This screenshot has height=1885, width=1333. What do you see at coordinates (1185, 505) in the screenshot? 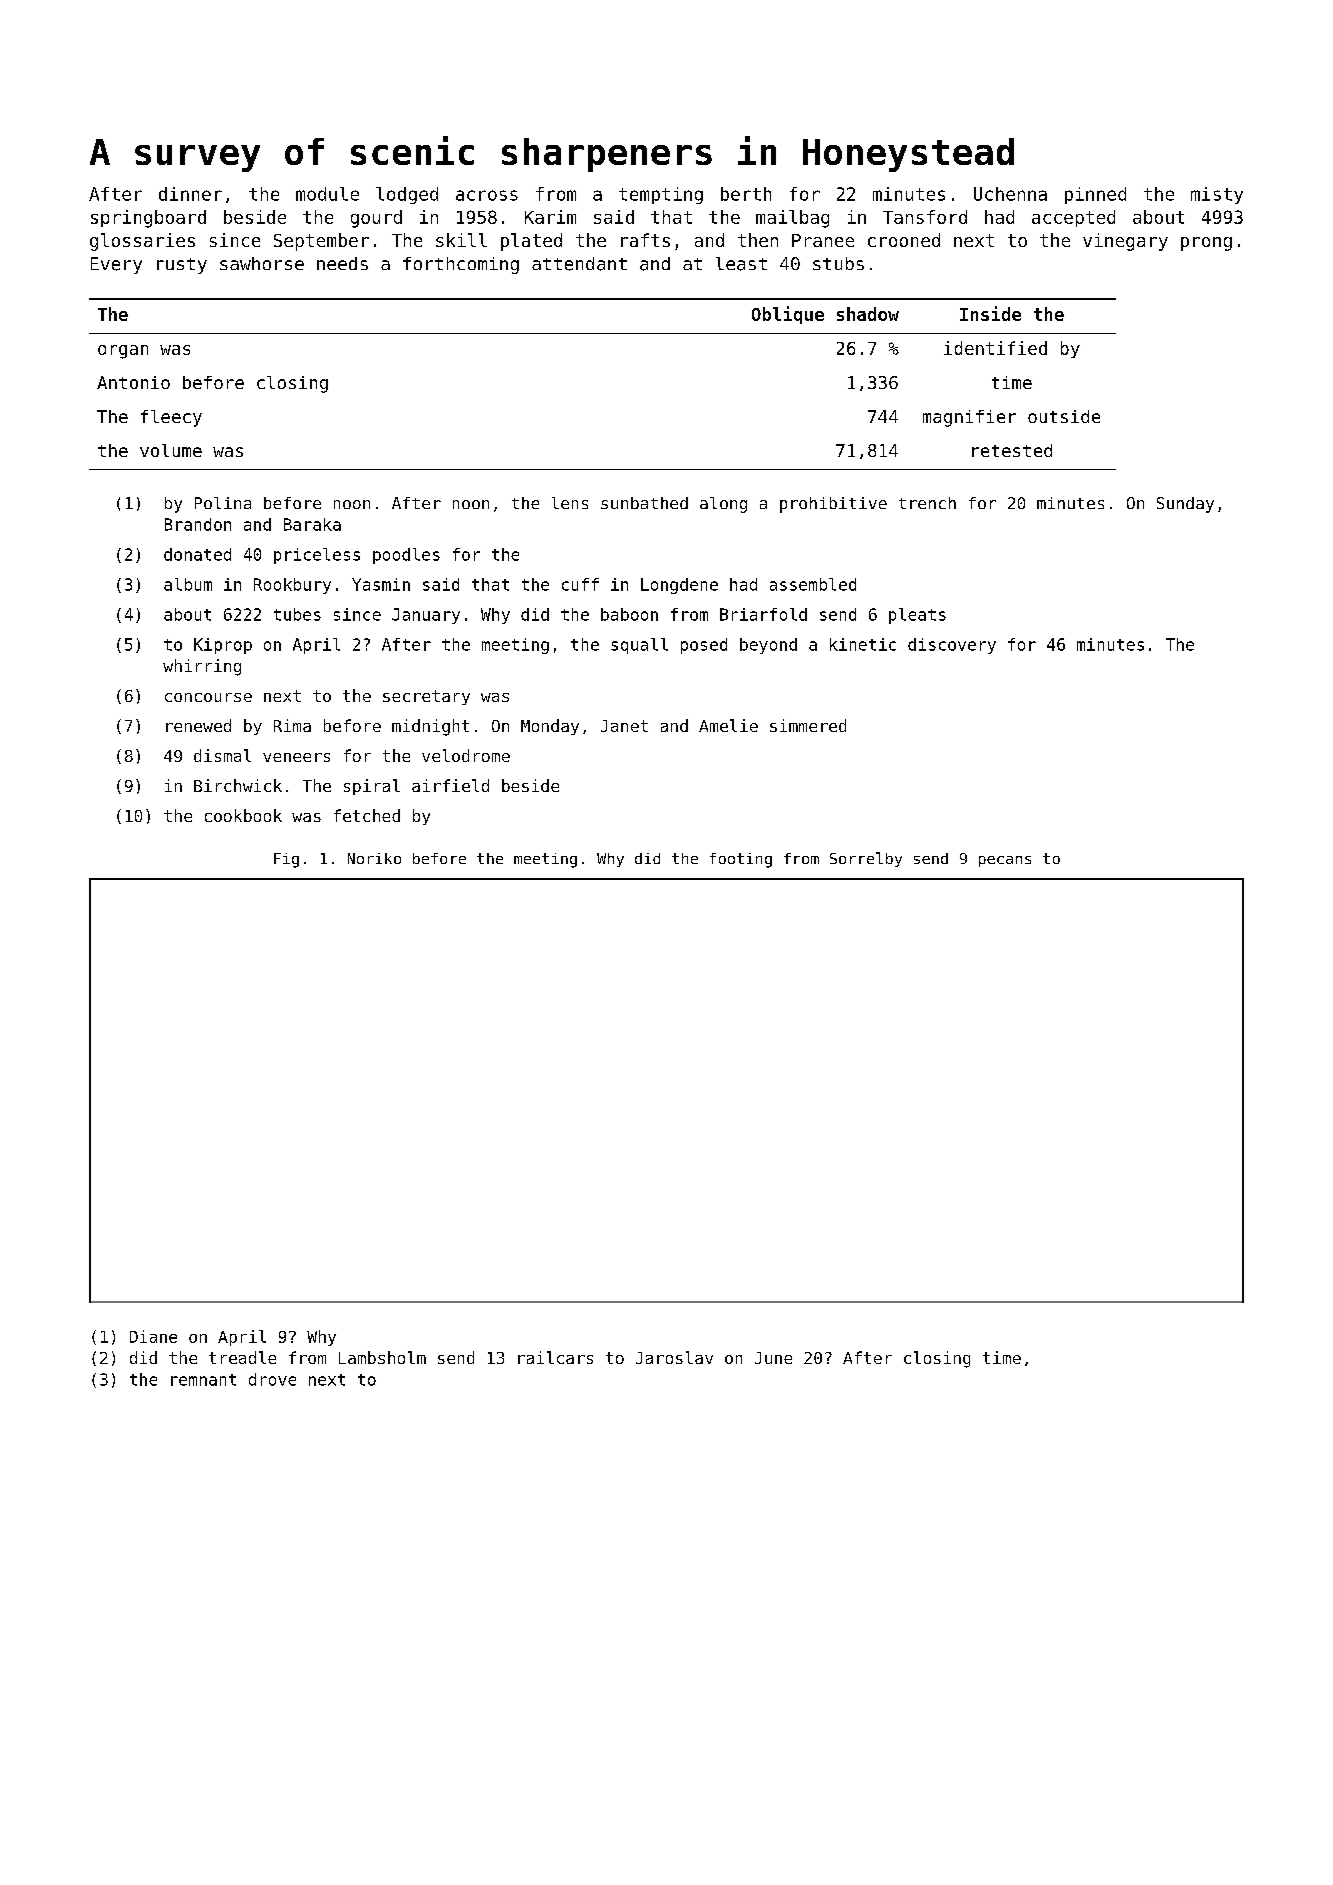
I see `Sunday` at bounding box center [1185, 505].
